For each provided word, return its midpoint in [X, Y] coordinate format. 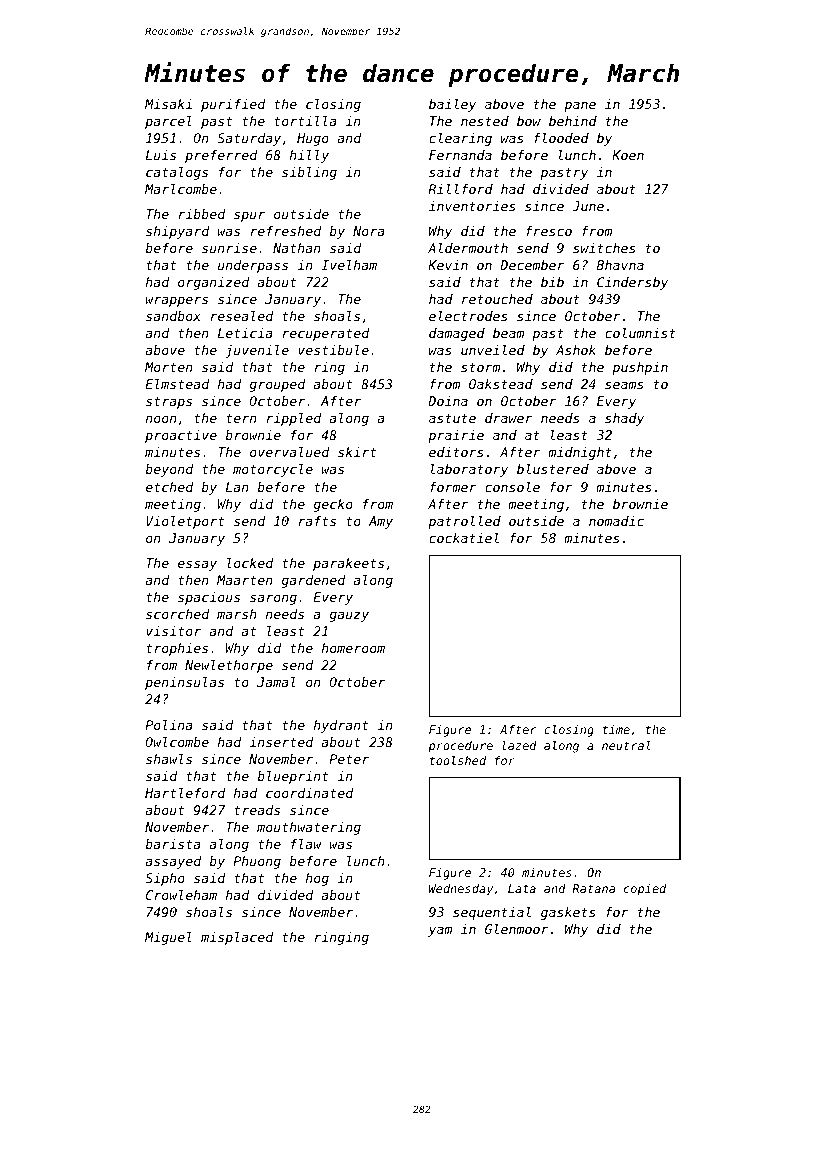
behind [573, 121]
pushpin [640, 368]
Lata [522, 888]
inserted [282, 742]
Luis [161, 155]
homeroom [353, 648]
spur [249, 216]
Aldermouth [468, 248]
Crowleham [181, 895]
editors [456, 452]
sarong [273, 599]
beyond [169, 470]
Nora [369, 231]
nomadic [616, 521]
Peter [349, 759]
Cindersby [632, 283]
